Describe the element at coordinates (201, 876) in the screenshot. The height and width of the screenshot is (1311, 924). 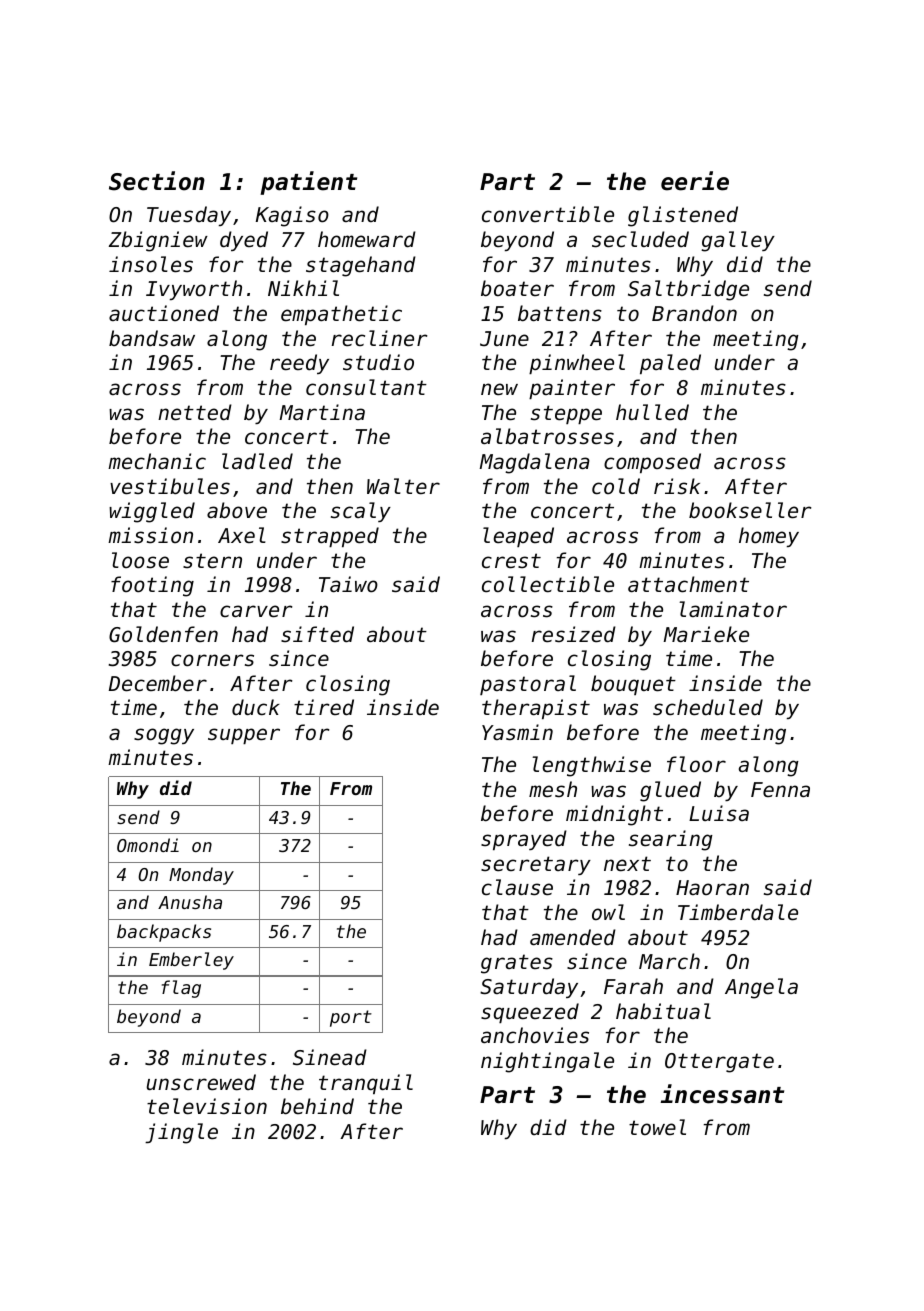
I see `Monday` at that location.
